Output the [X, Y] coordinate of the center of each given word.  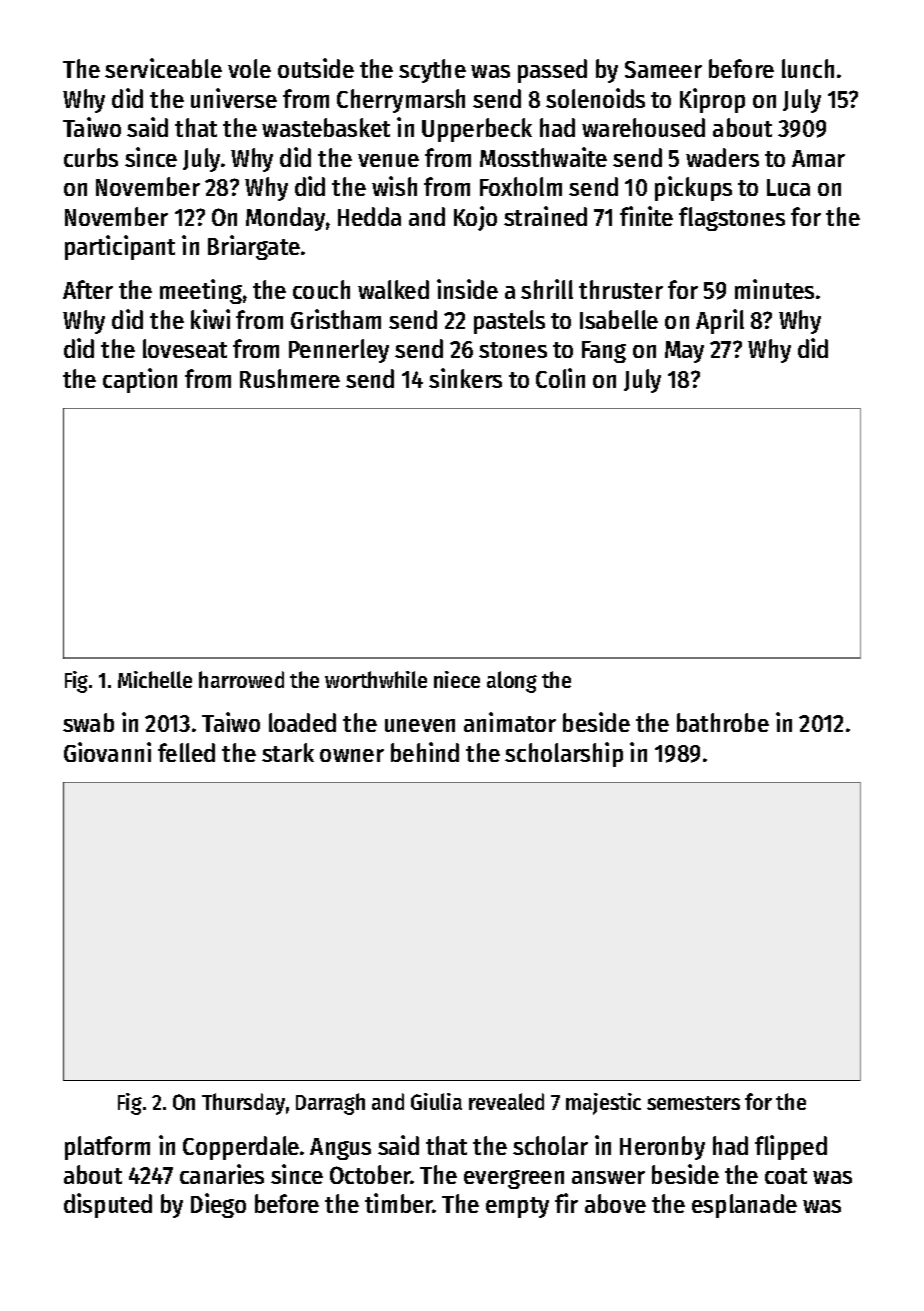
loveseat [185, 348]
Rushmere [290, 378]
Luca [788, 187]
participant [120, 247]
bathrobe [723, 722]
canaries [222, 1174]
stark [288, 752]
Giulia [436, 1101]
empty [517, 1207]
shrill [547, 289]
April [720, 321]
